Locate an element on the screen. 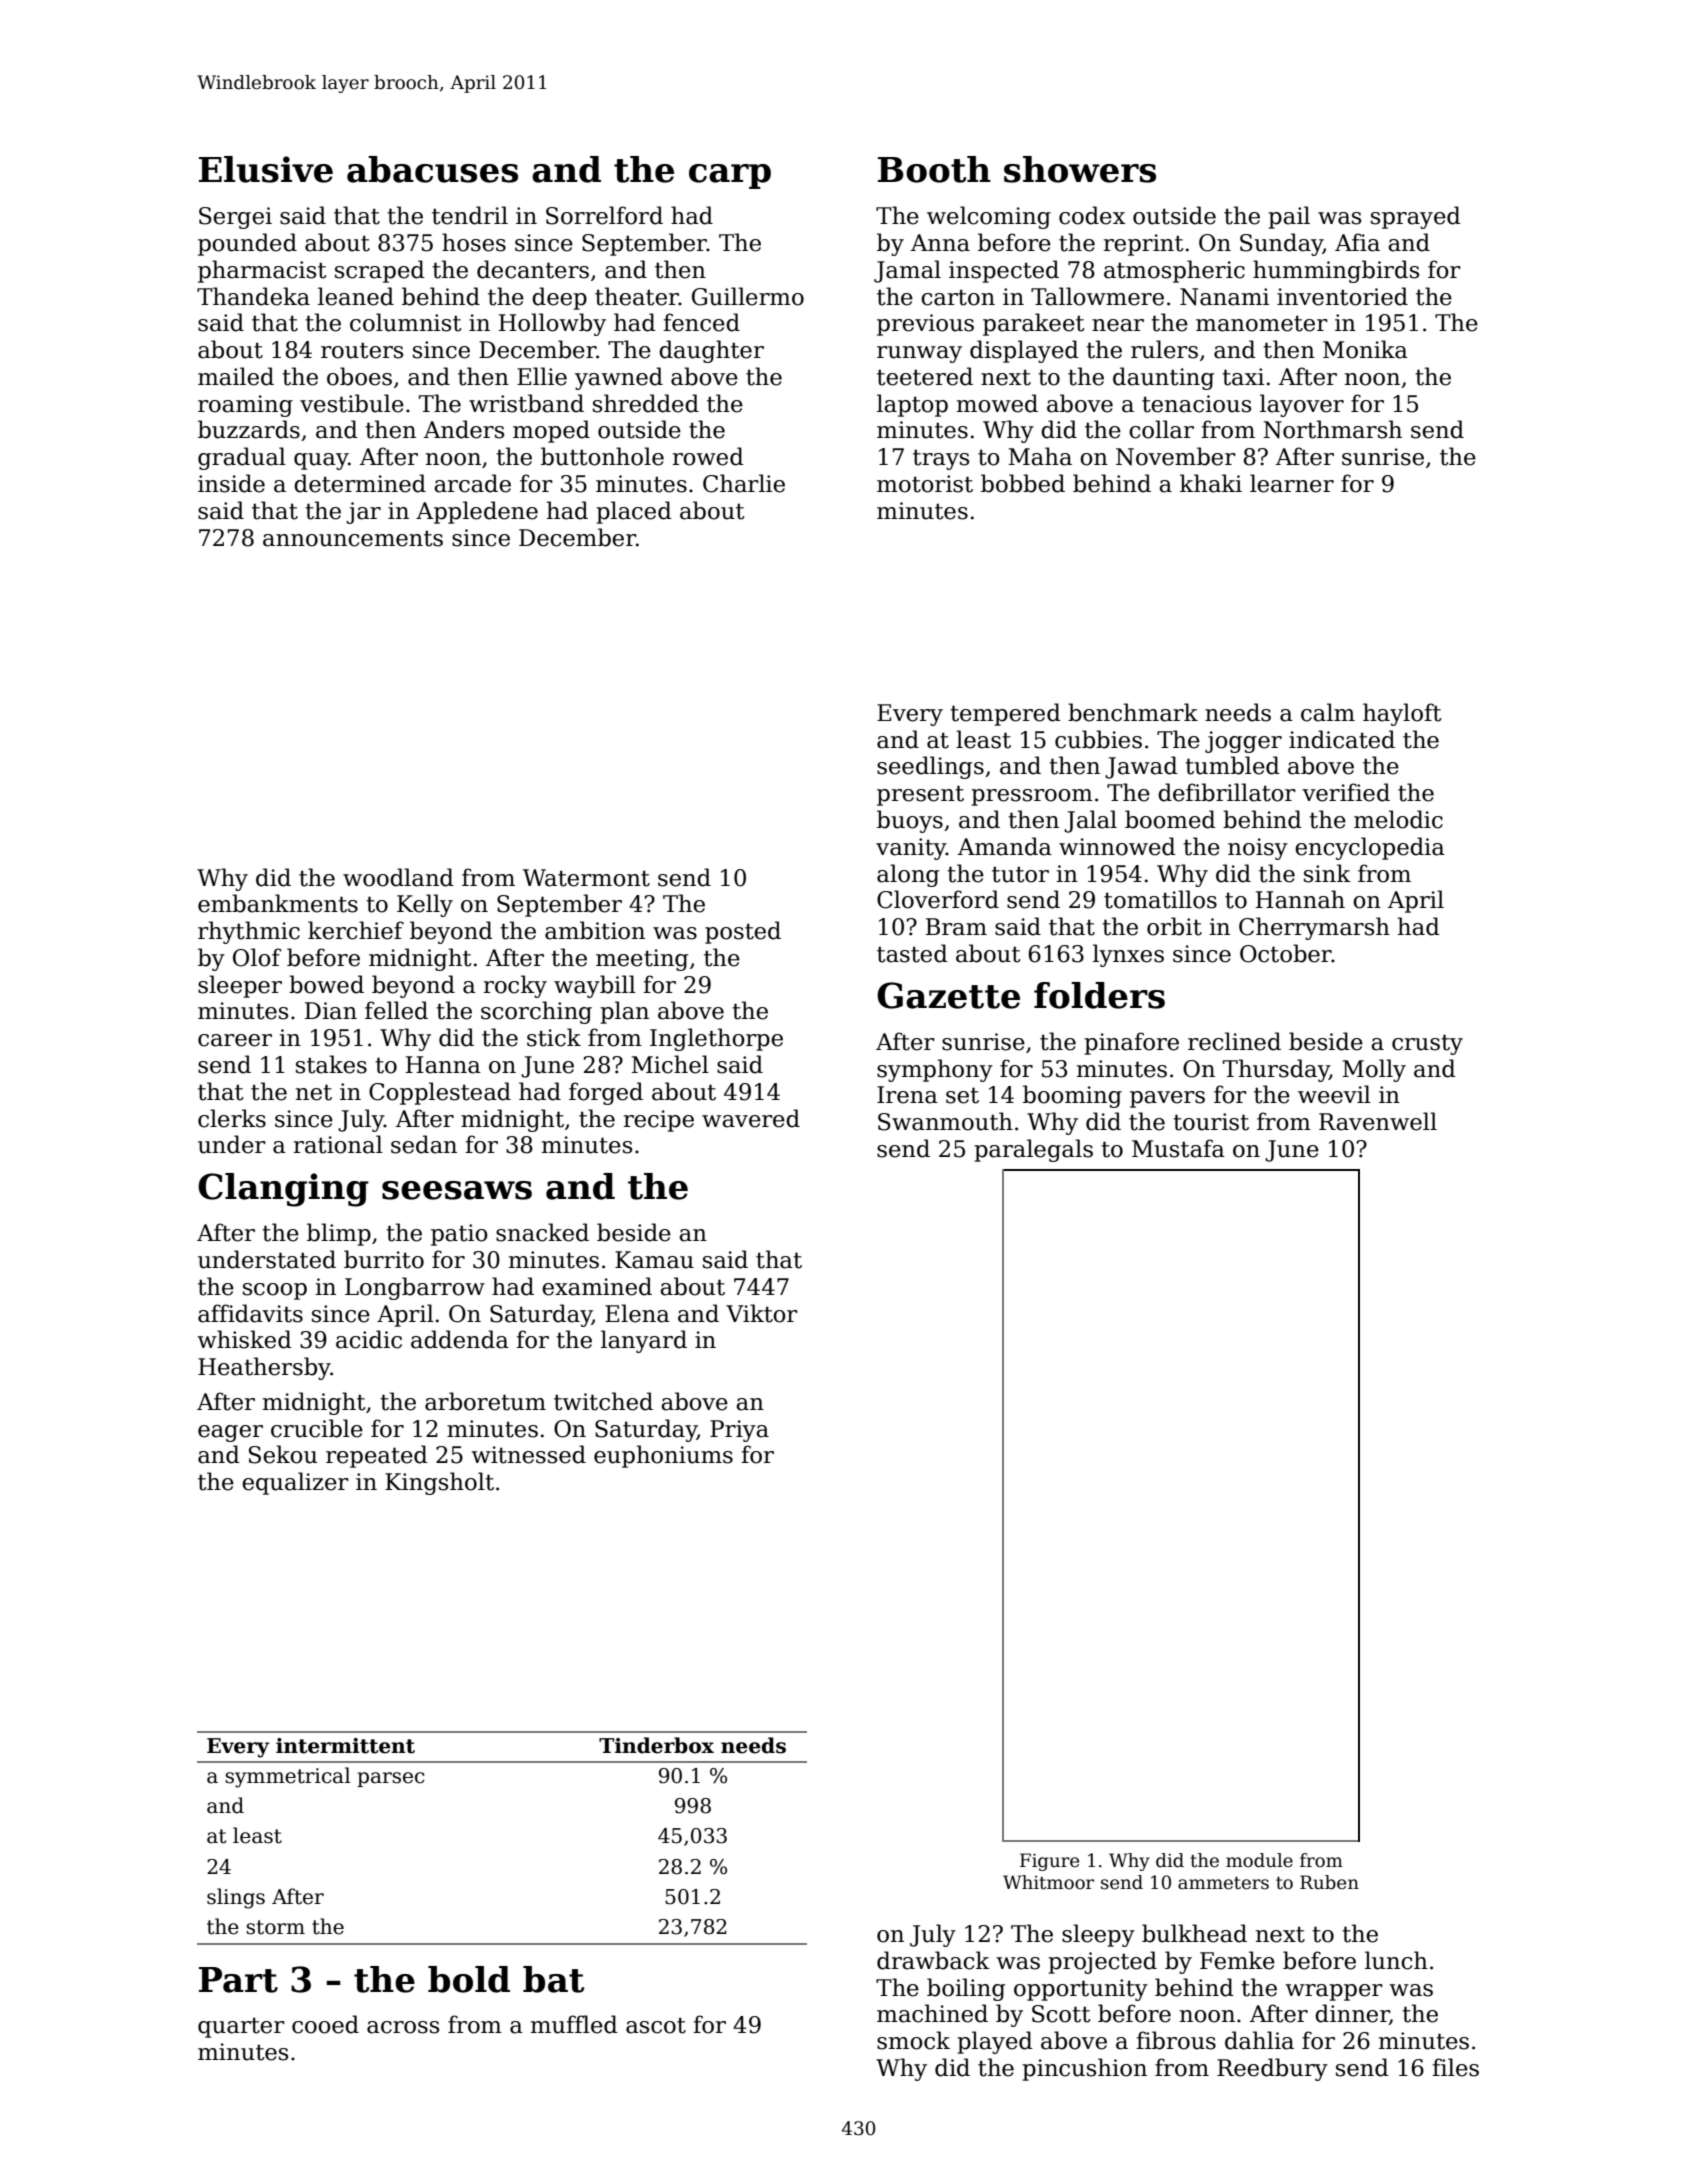  Guillermo is located at coordinates (748, 296).
